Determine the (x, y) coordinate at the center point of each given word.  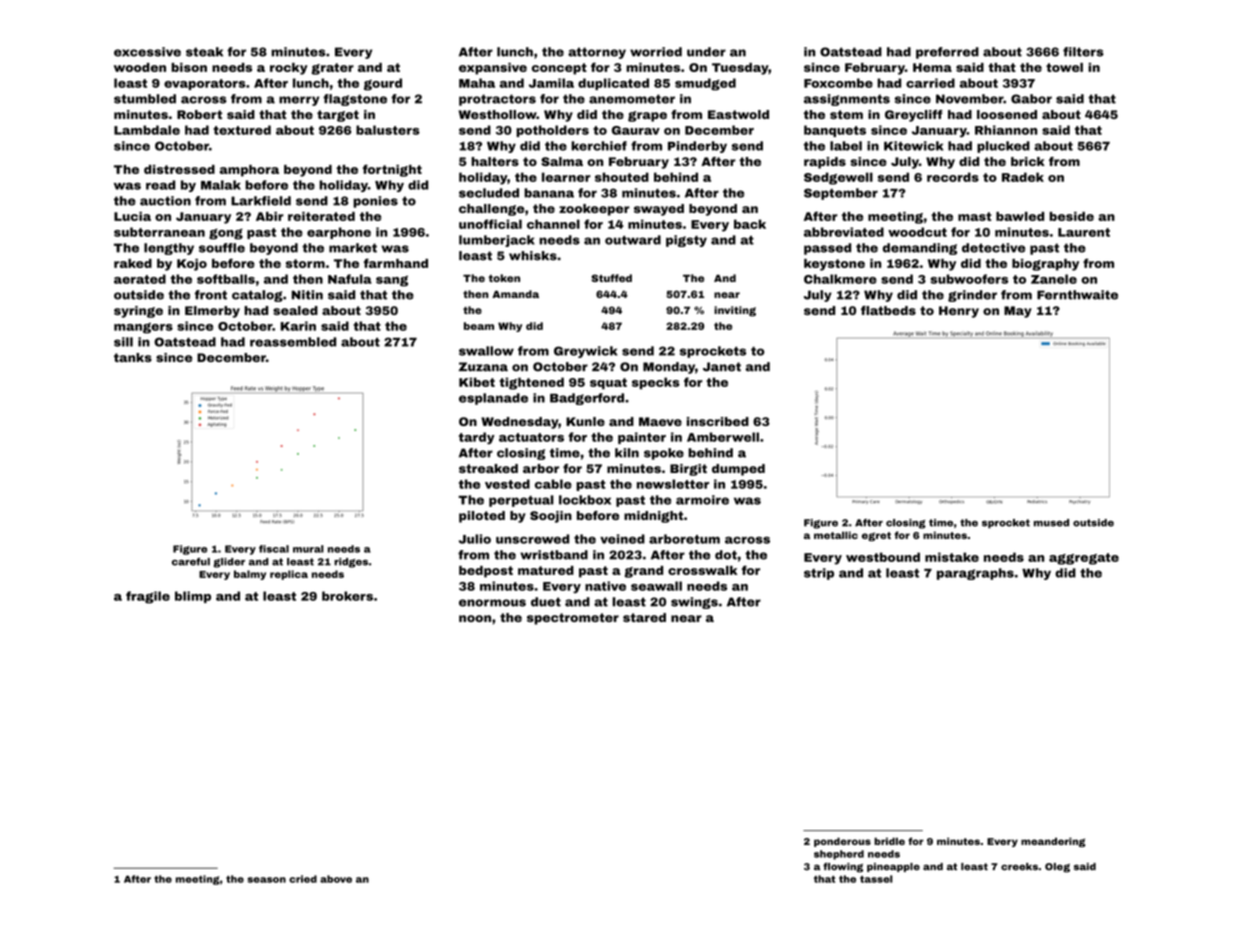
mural (308, 549)
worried (656, 52)
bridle (889, 841)
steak (204, 52)
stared (644, 617)
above (336, 879)
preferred (947, 53)
